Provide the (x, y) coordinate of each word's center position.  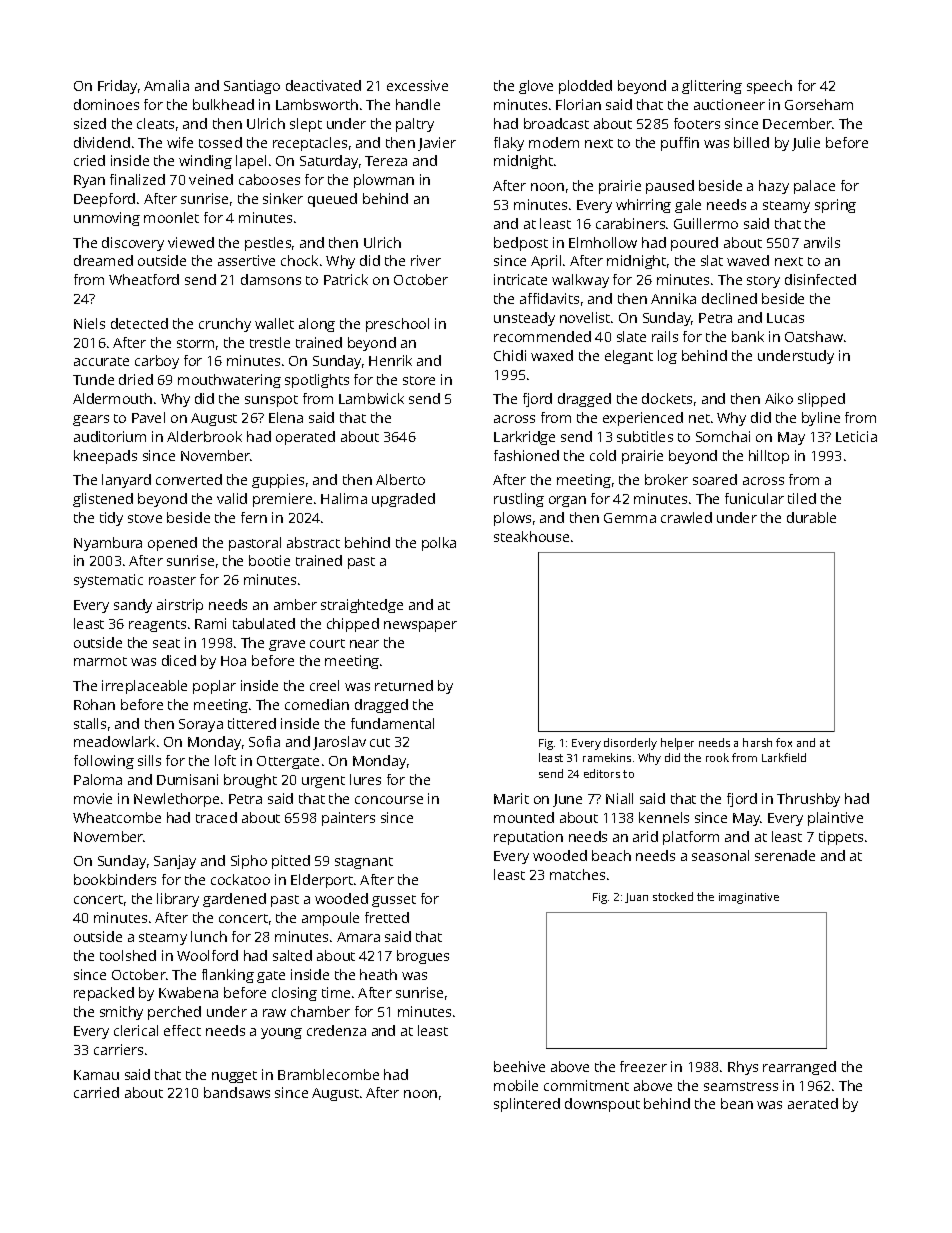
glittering (712, 87)
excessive (417, 85)
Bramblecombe (328, 1074)
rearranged (799, 1068)
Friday (117, 87)
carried (96, 1092)
